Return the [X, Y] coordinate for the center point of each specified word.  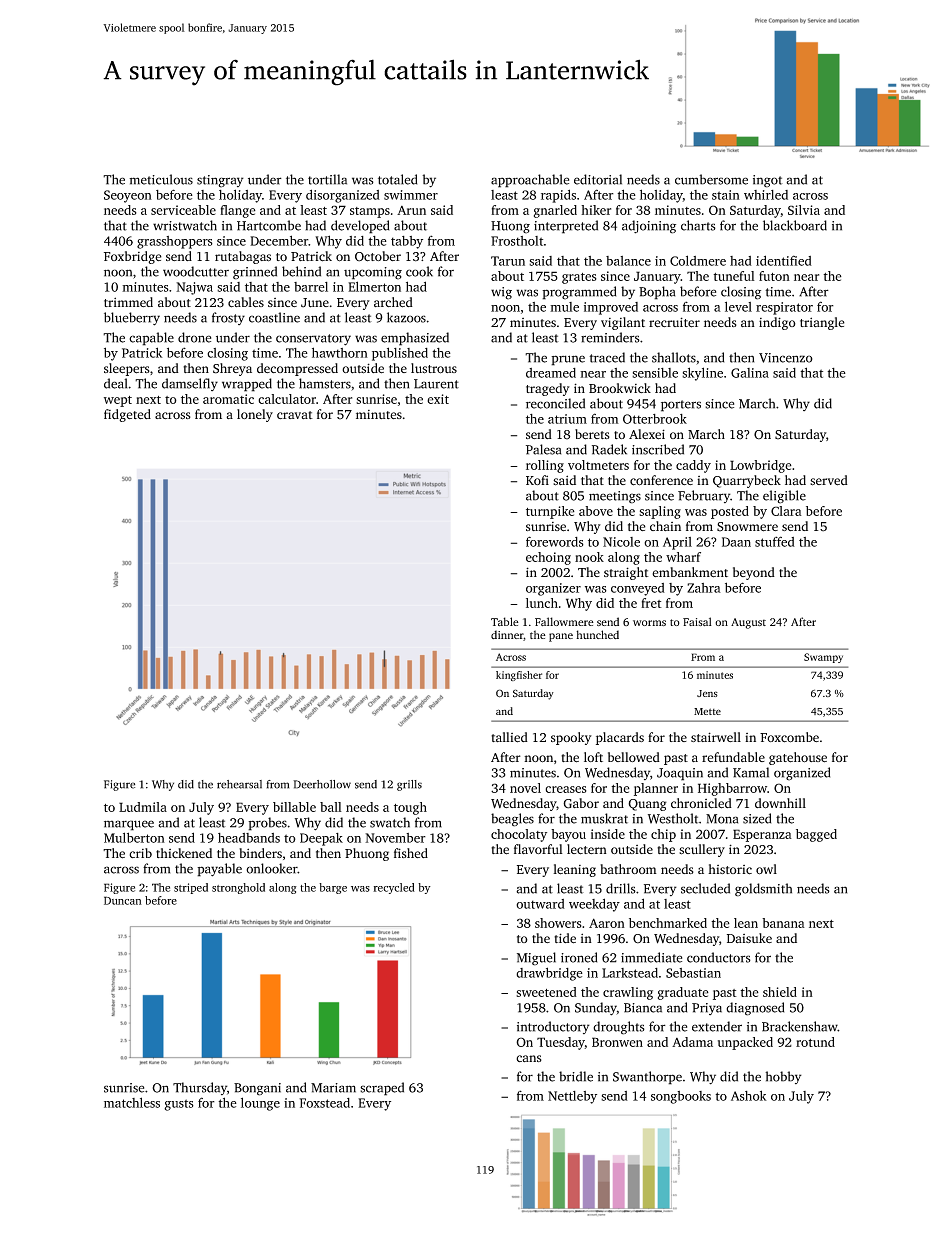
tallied [509, 737]
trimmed [128, 302]
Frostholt [517, 241]
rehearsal [239, 784]
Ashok [749, 1095]
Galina [750, 373]
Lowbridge [761, 466]
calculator [287, 399]
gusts [179, 1105]
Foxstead [324, 1103]
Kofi [537, 480]
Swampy [823, 658]
